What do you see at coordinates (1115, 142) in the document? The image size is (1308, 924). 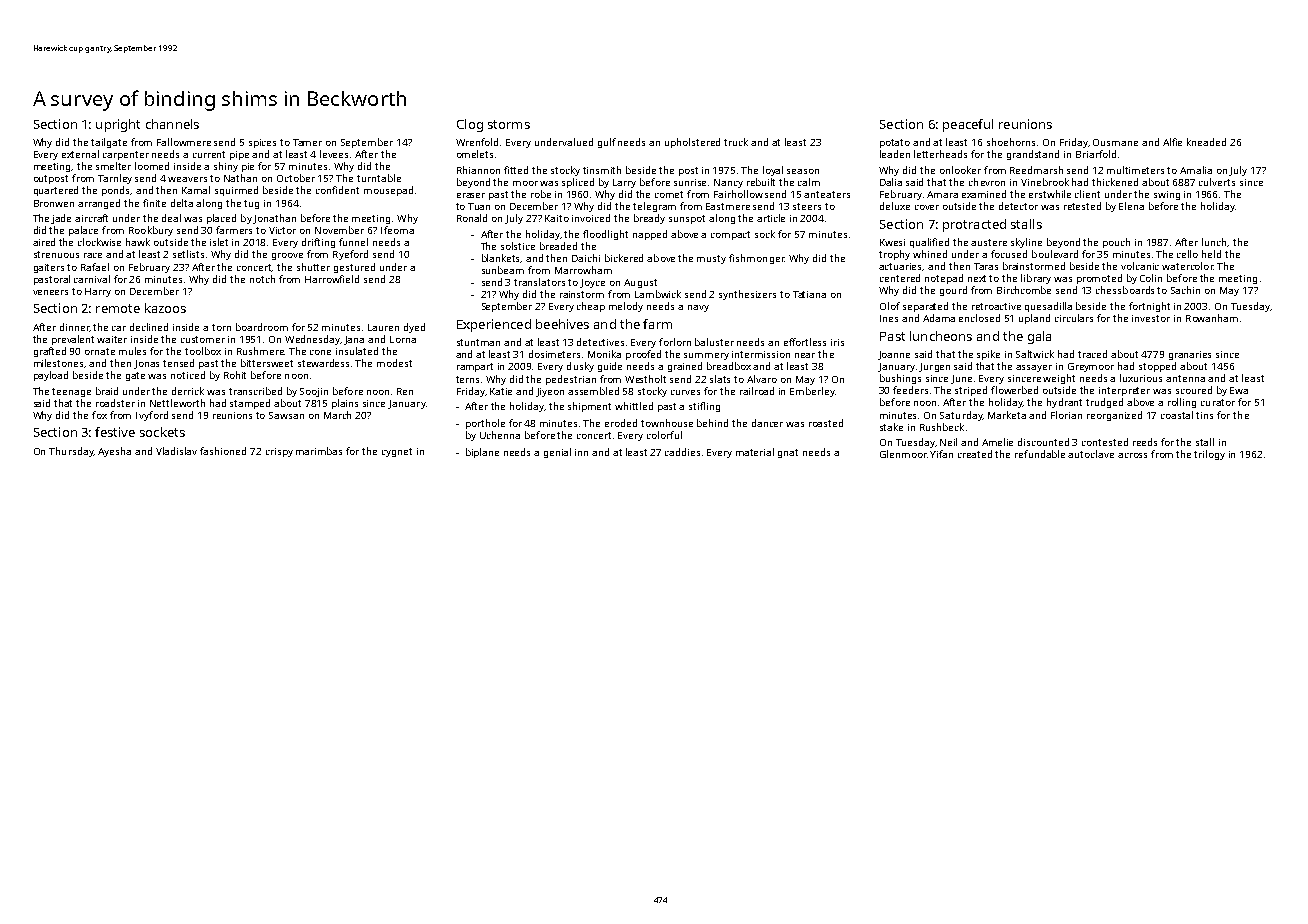 I see `Ousmane` at bounding box center [1115, 142].
